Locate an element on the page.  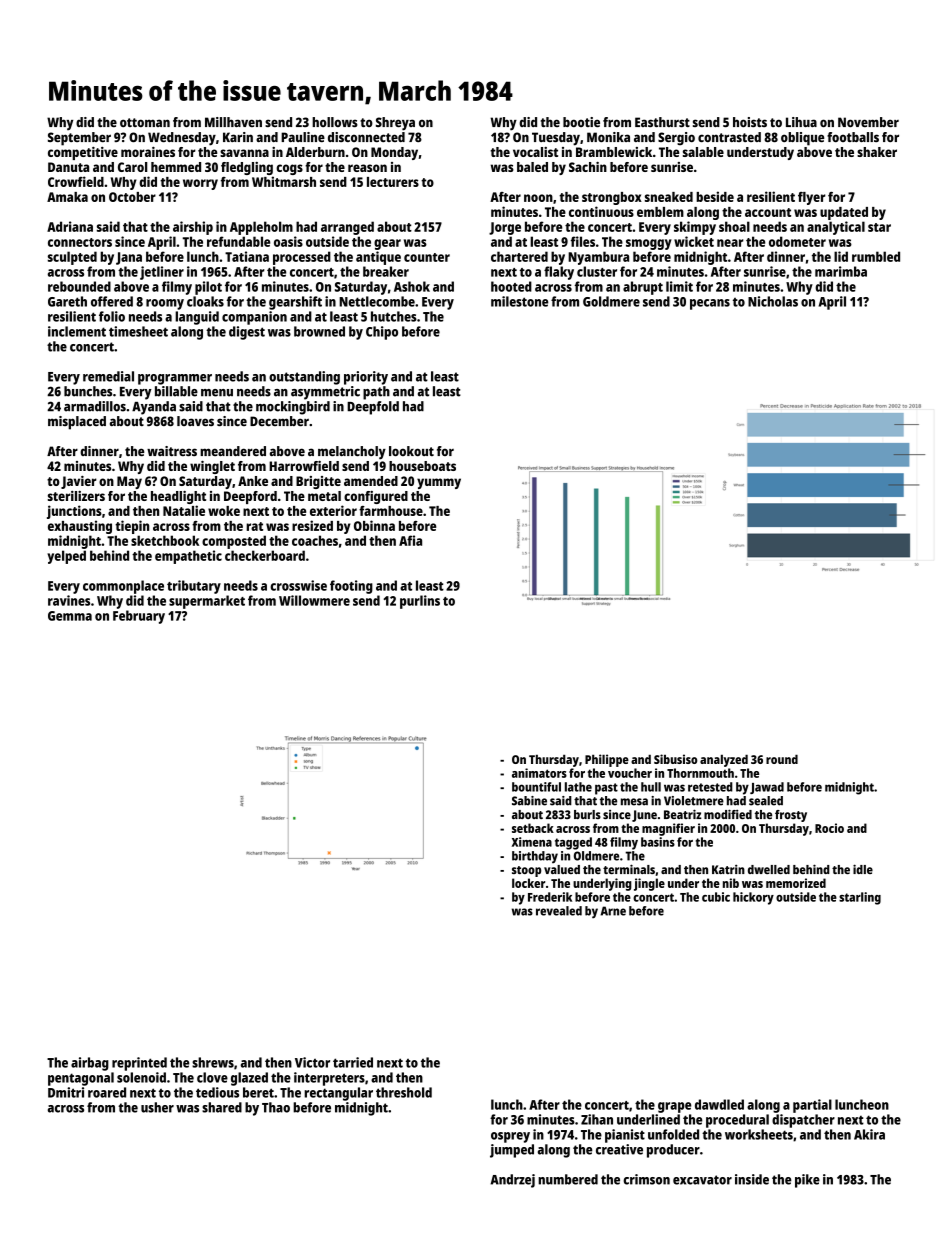
airship is located at coordinates (193, 228).
